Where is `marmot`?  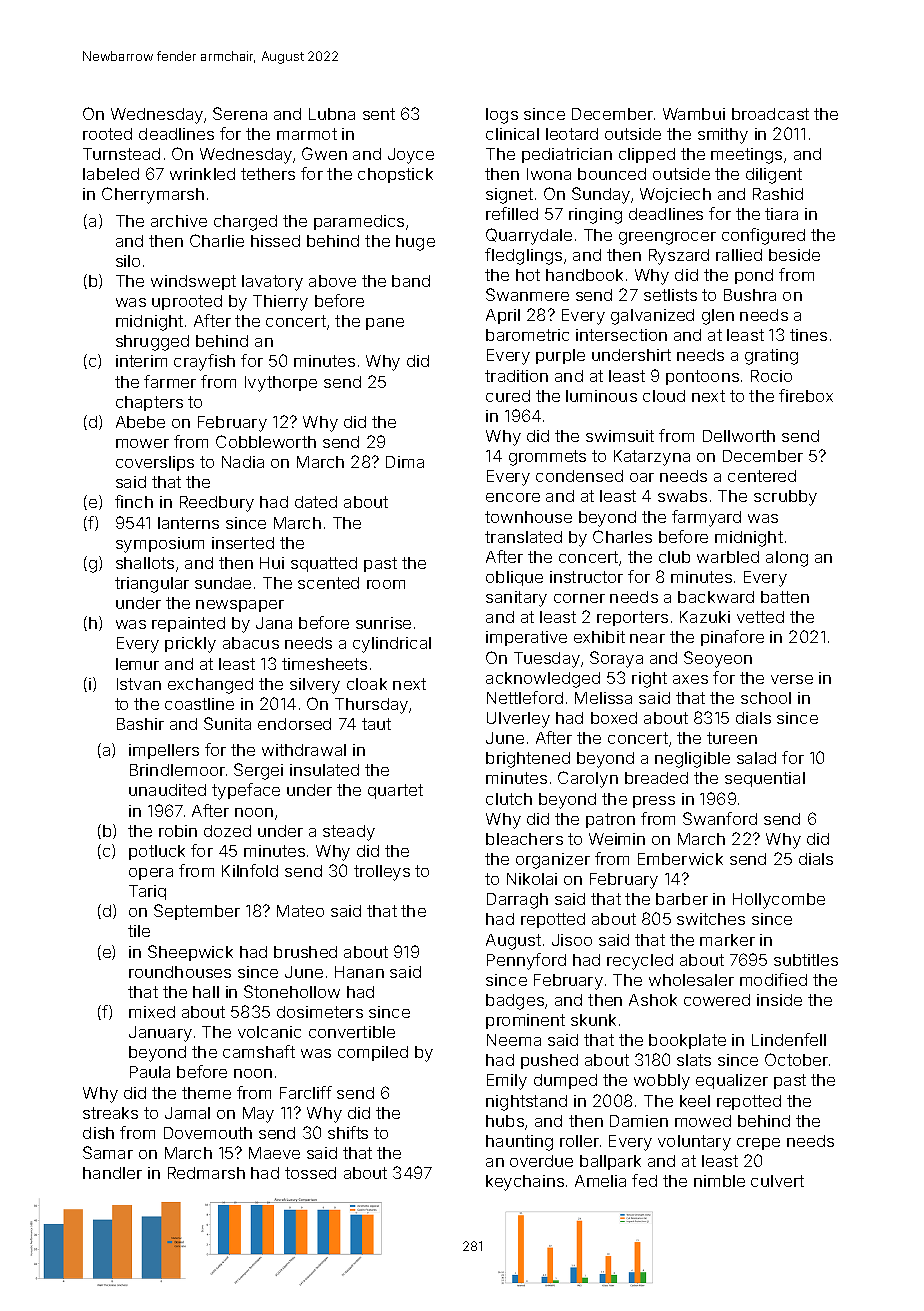
marmot is located at coordinates (307, 134).
